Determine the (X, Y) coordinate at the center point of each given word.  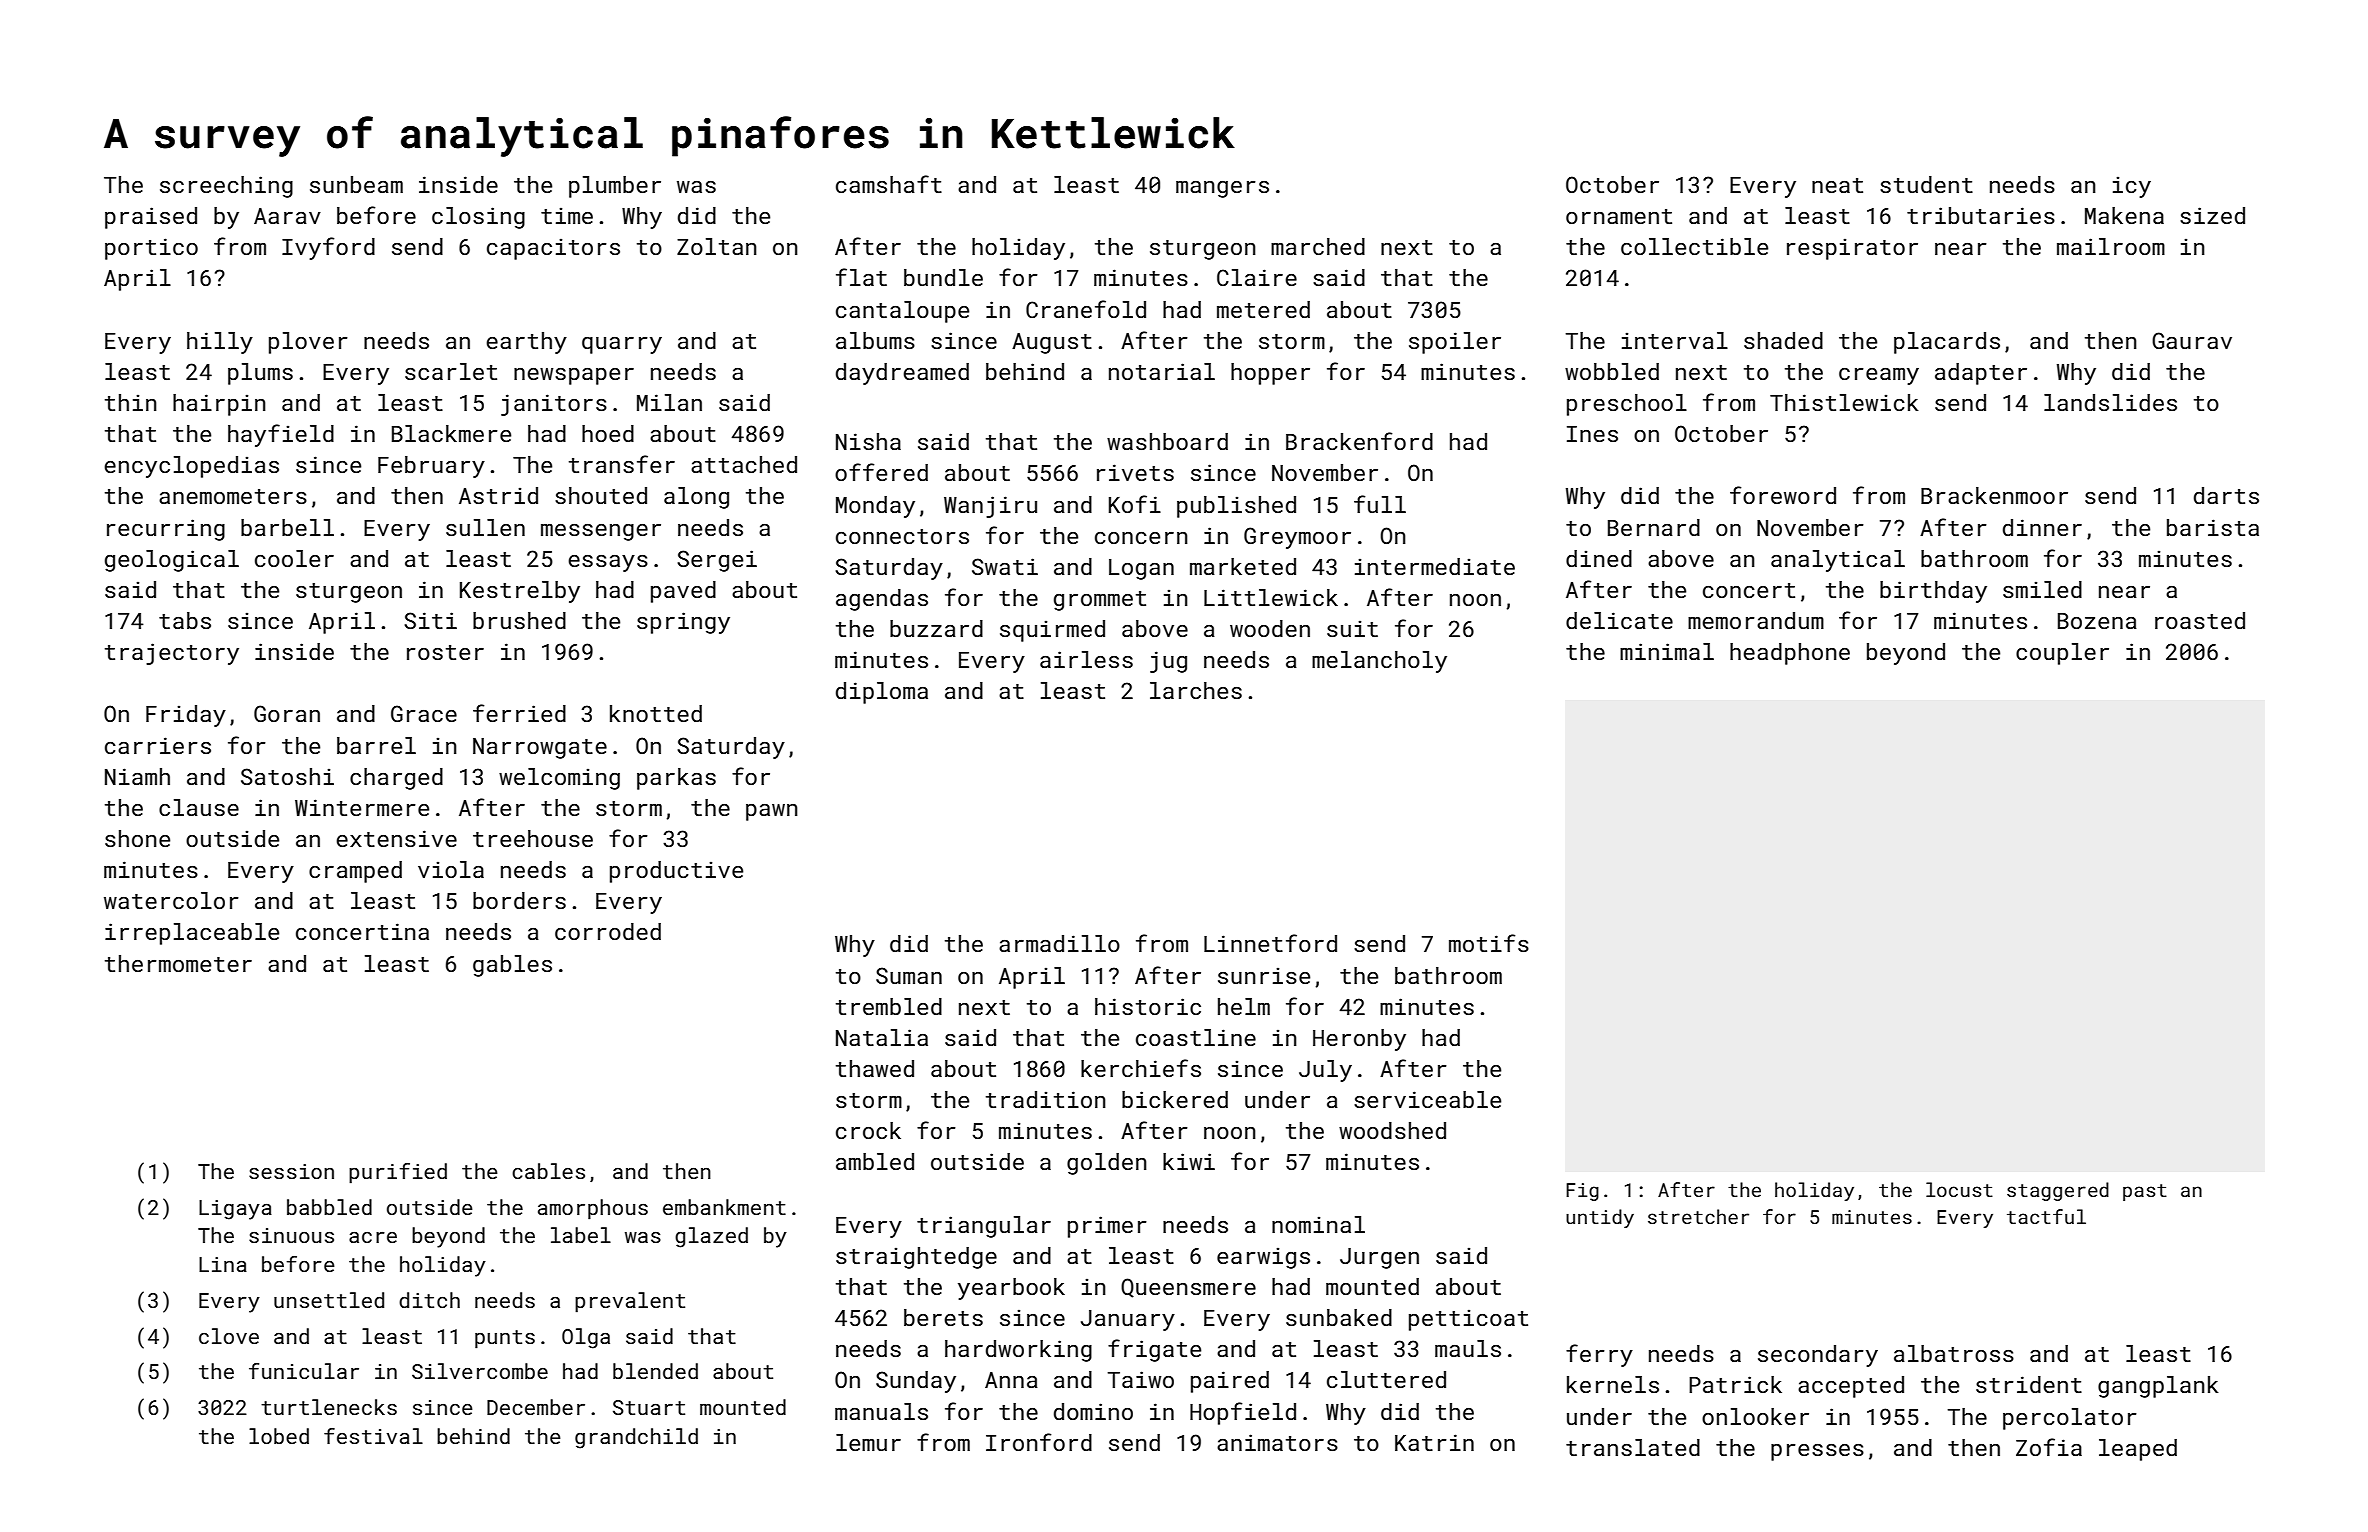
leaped (2138, 1450)
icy (2132, 187)
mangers (1222, 189)
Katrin (1434, 1442)
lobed (279, 1436)
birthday (1933, 592)
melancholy (1379, 662)
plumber (615, 187)
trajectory (172, 654)
